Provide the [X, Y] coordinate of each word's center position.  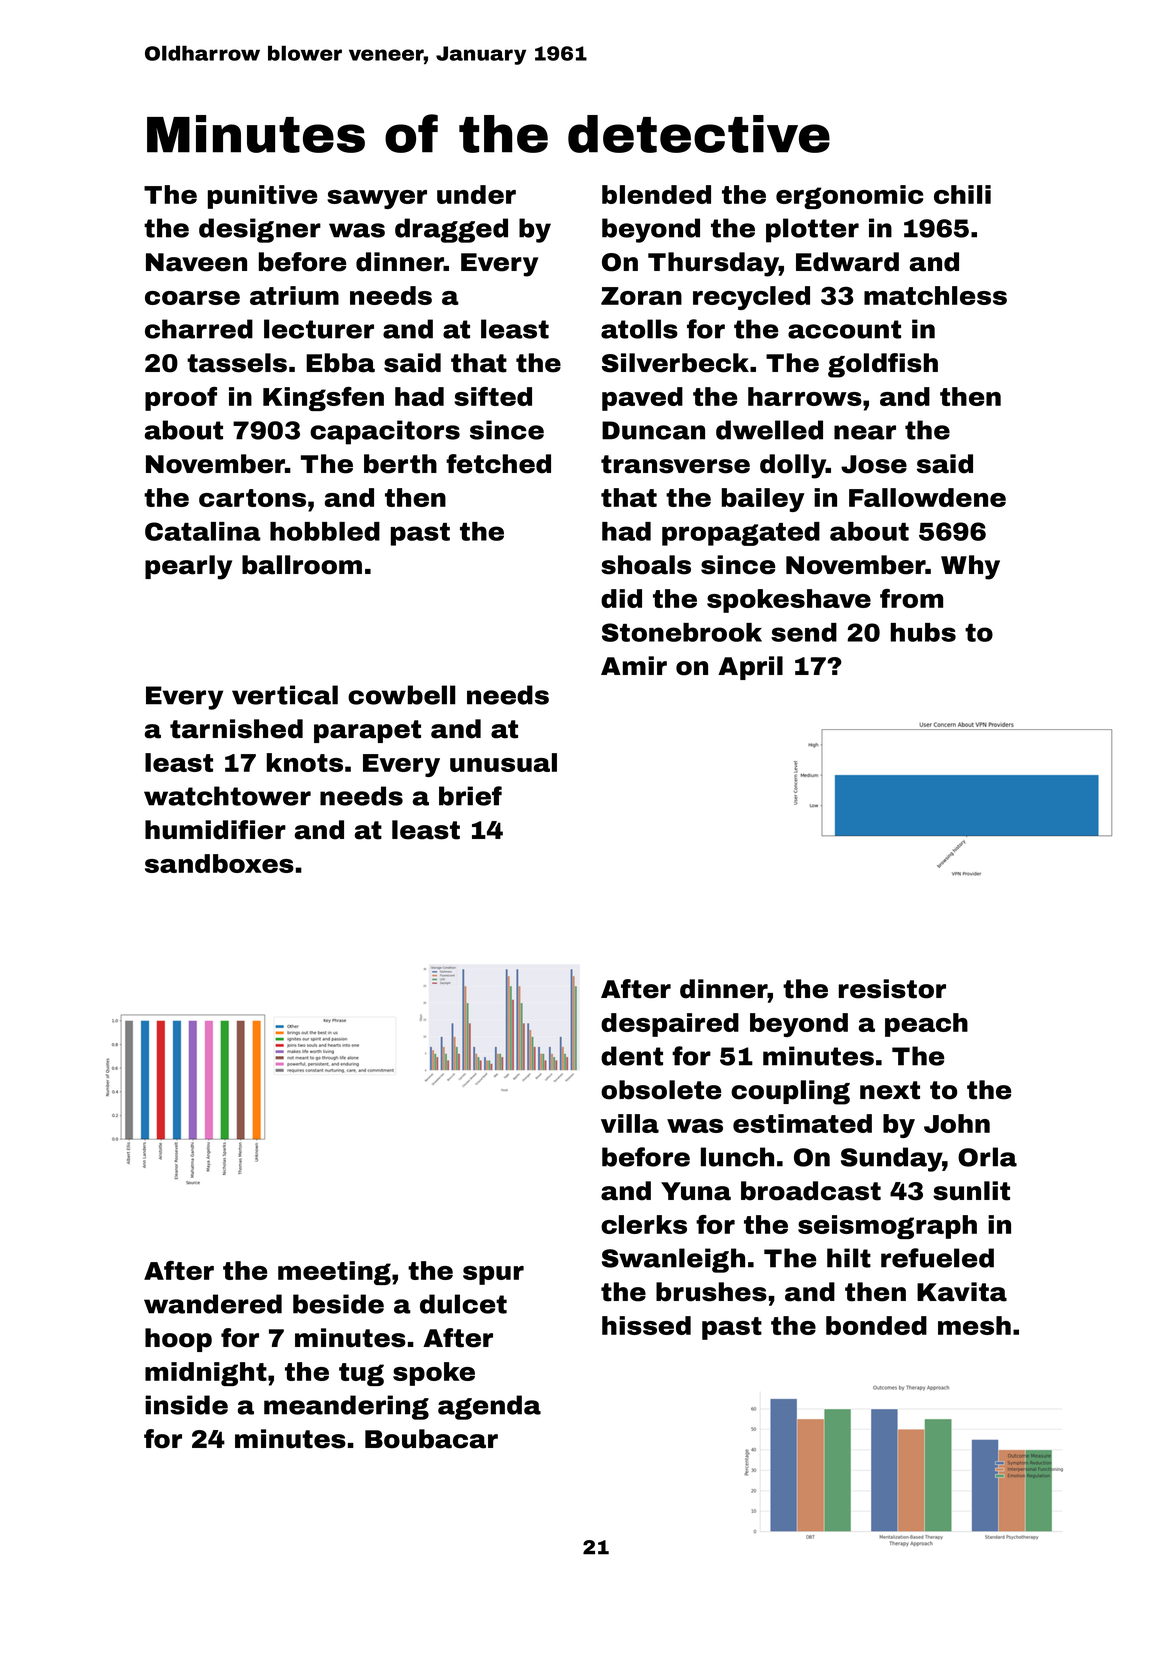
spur [493, 1275]
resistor [892, 989]
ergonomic [849, 197]
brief [470, 796]
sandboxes [219, 863]
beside [338, 1304]
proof [181, 399]
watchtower [227, 796]
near [865, 432]
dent [632, 1056]
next [890, 1090]
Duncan [653, 430]
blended [656, 194]
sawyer [377, 199]
